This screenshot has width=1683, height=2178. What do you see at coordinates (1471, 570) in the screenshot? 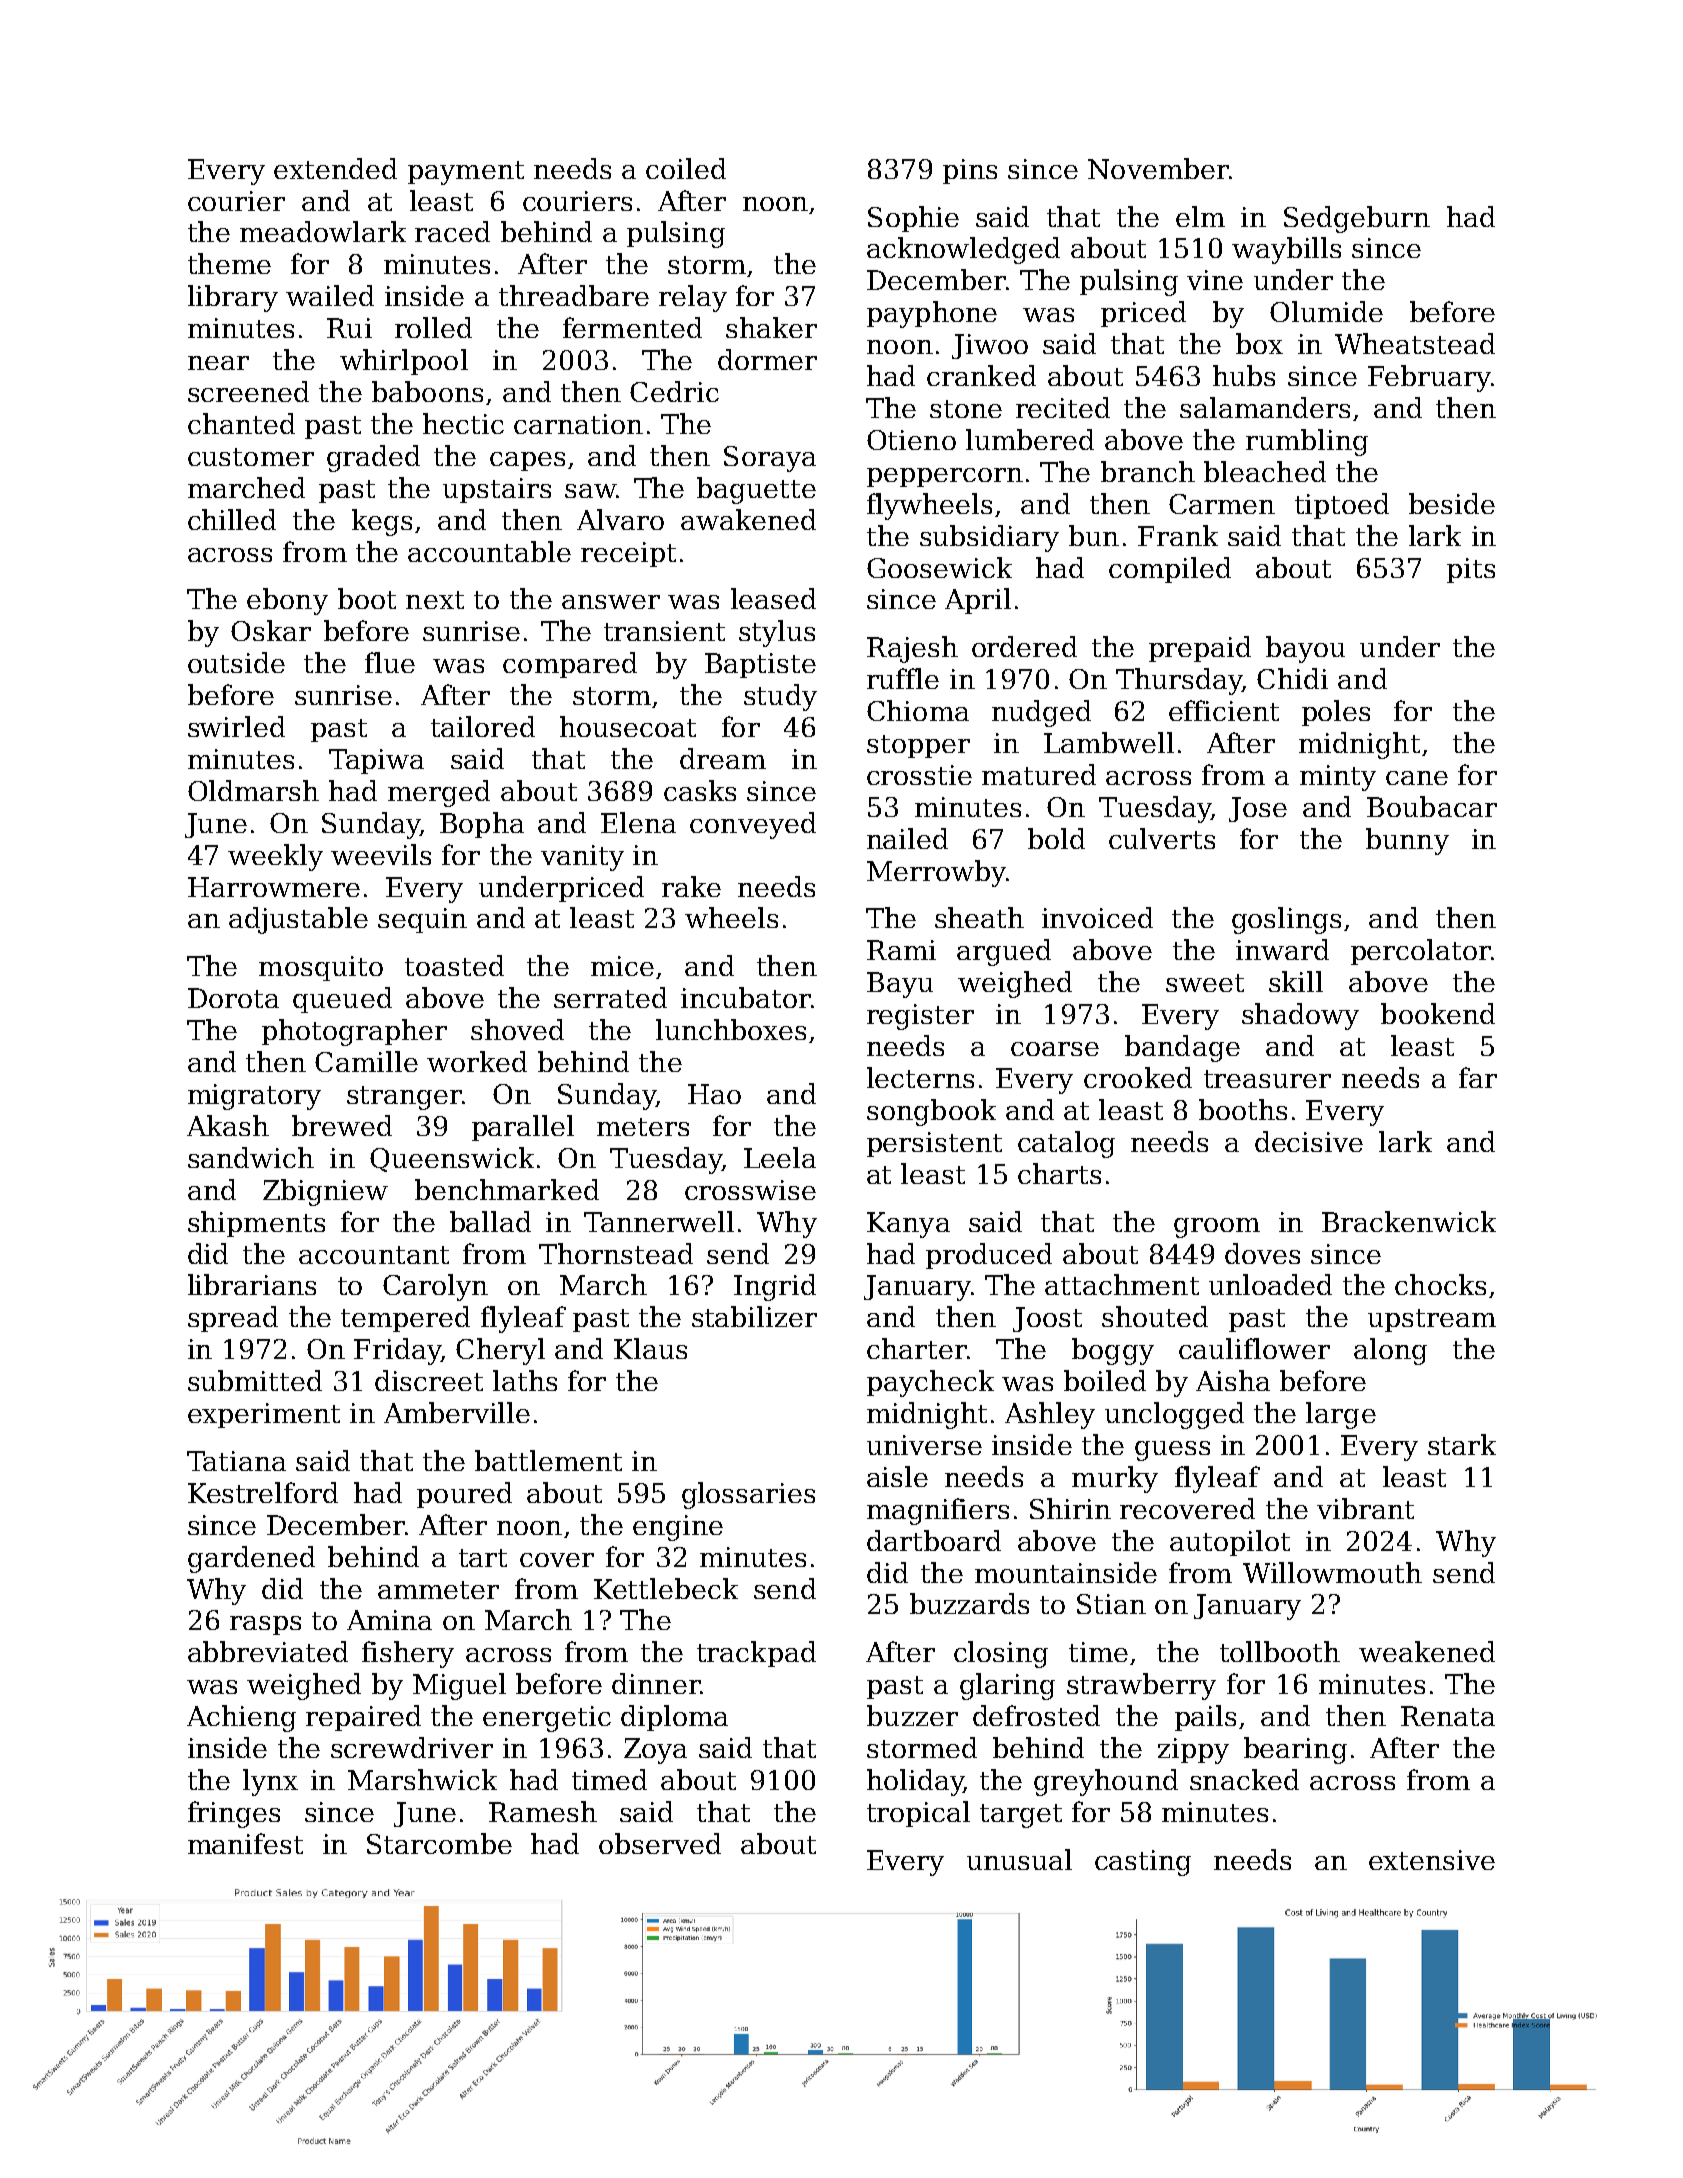
I see `pits` at bounding box center [1471, 570].
